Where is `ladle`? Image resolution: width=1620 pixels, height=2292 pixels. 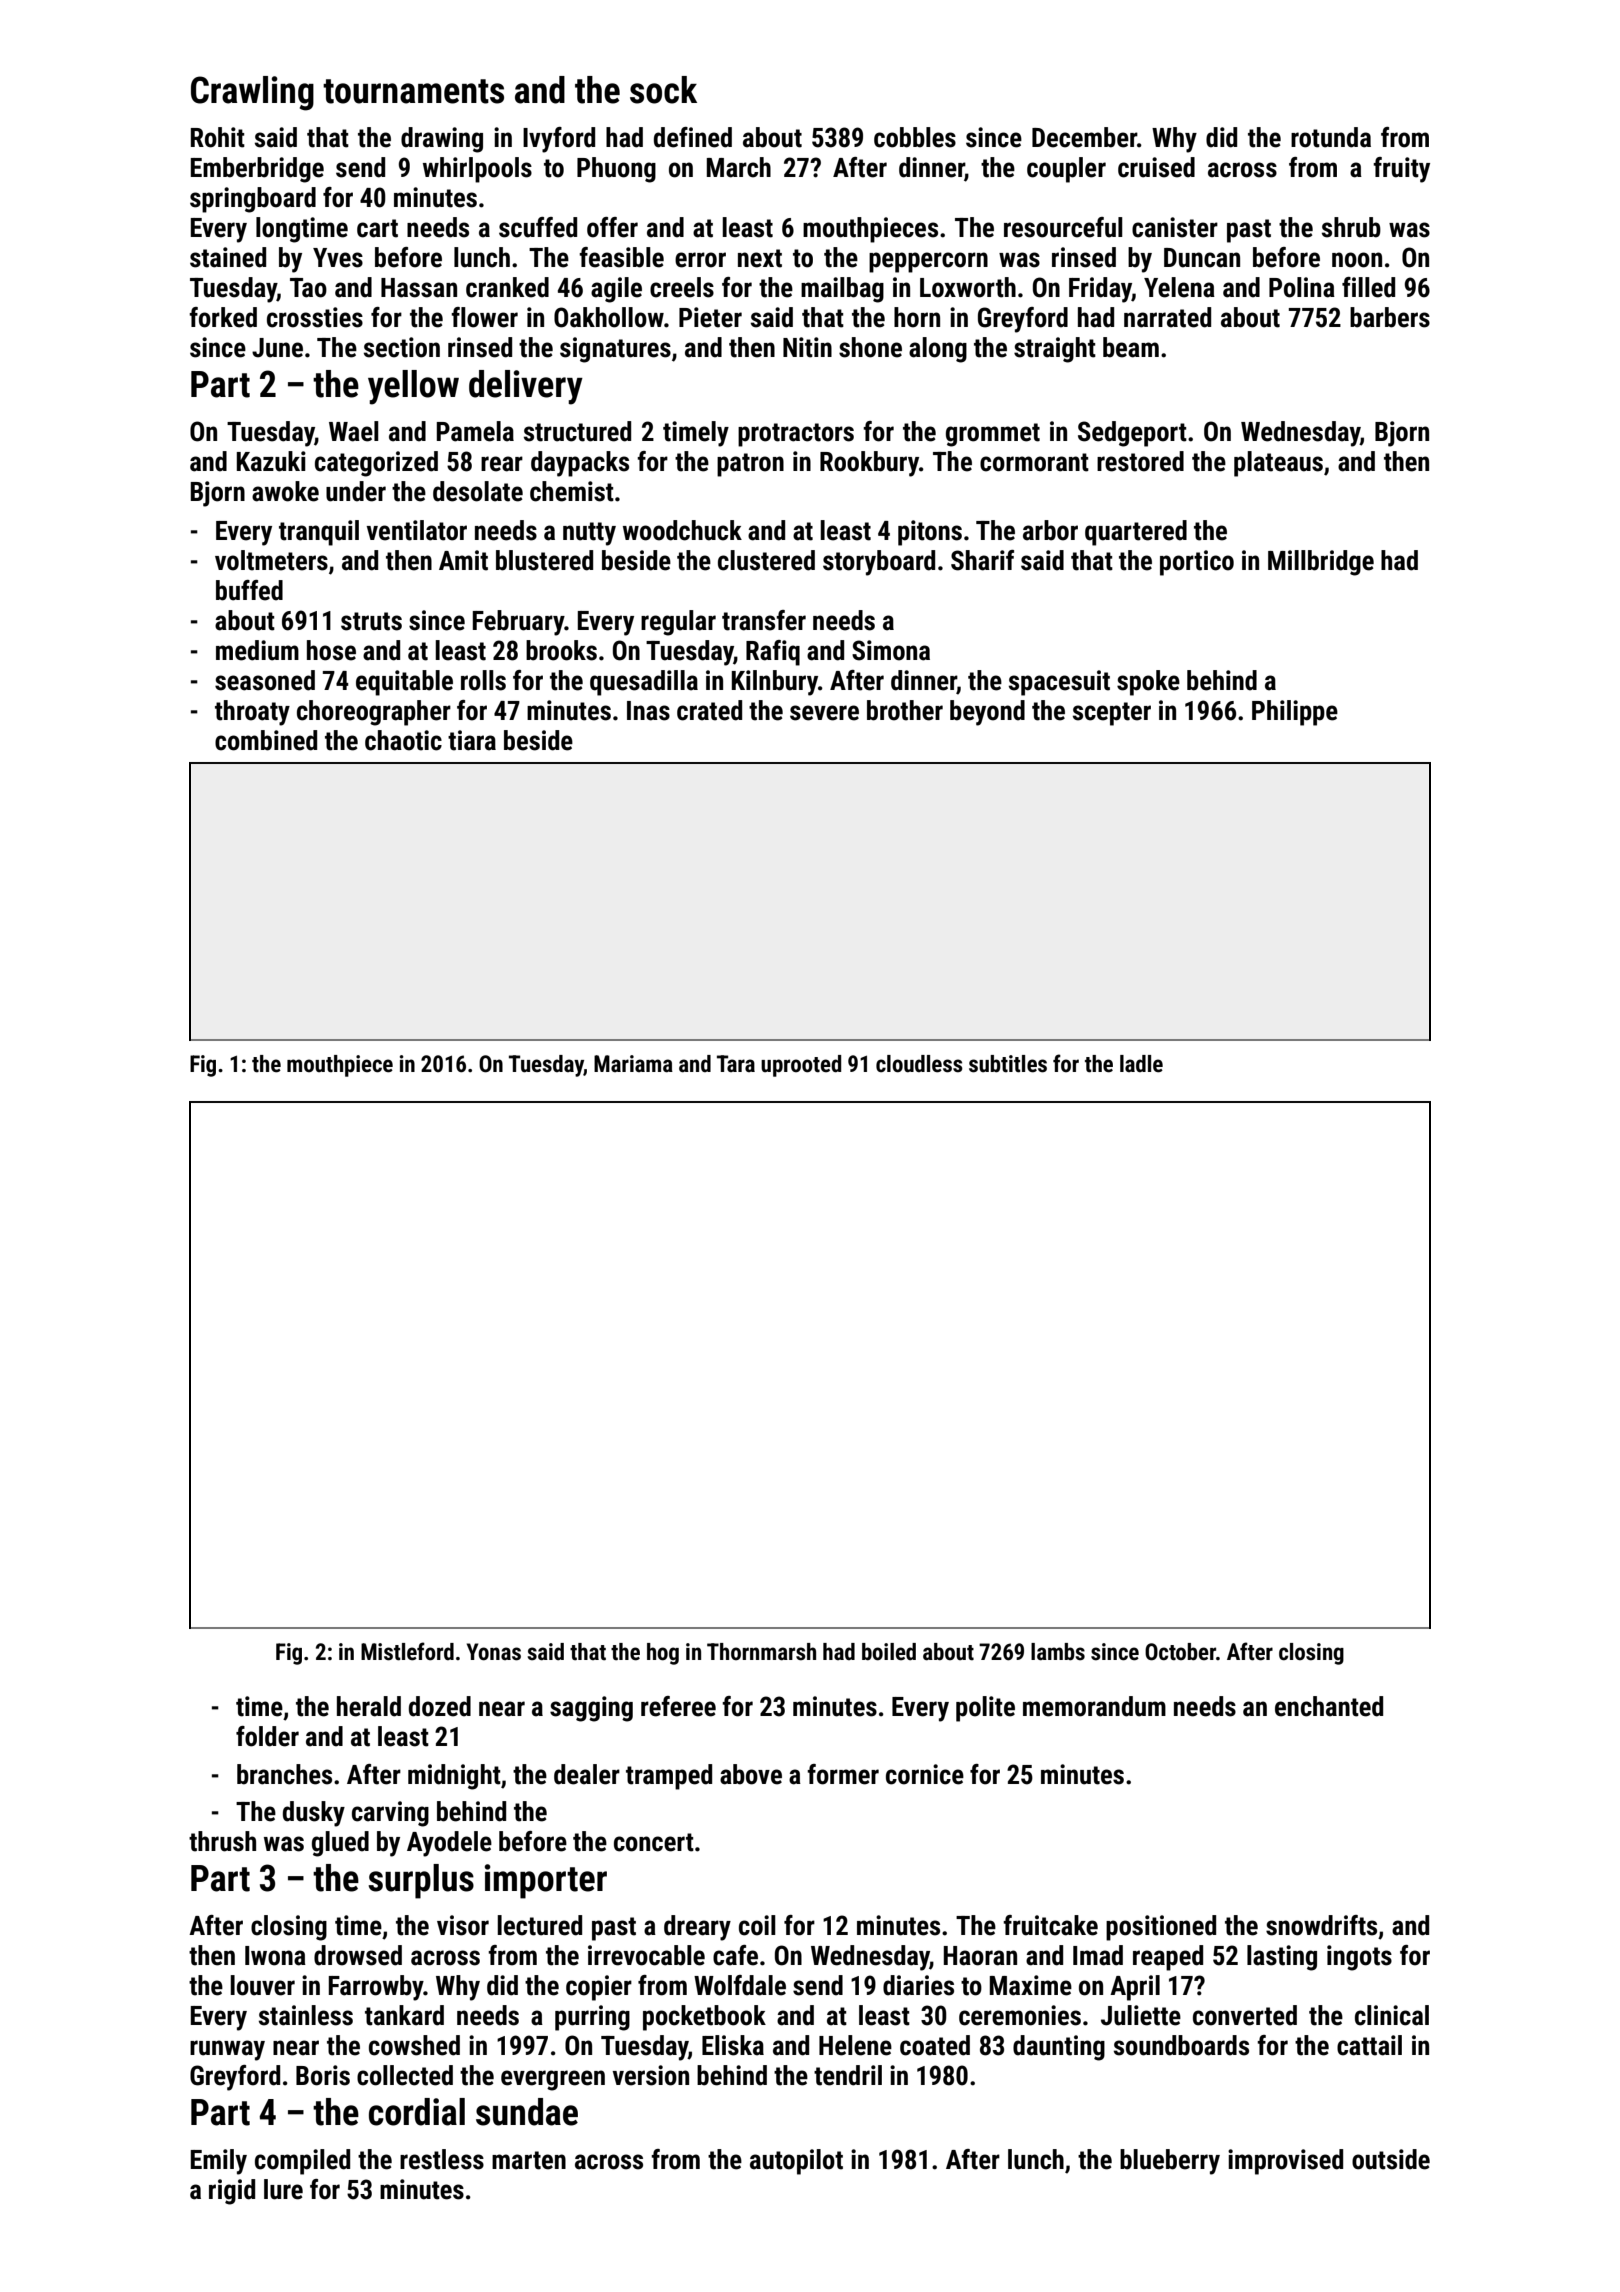 ladle is located at coordinates (1141, 1064).
